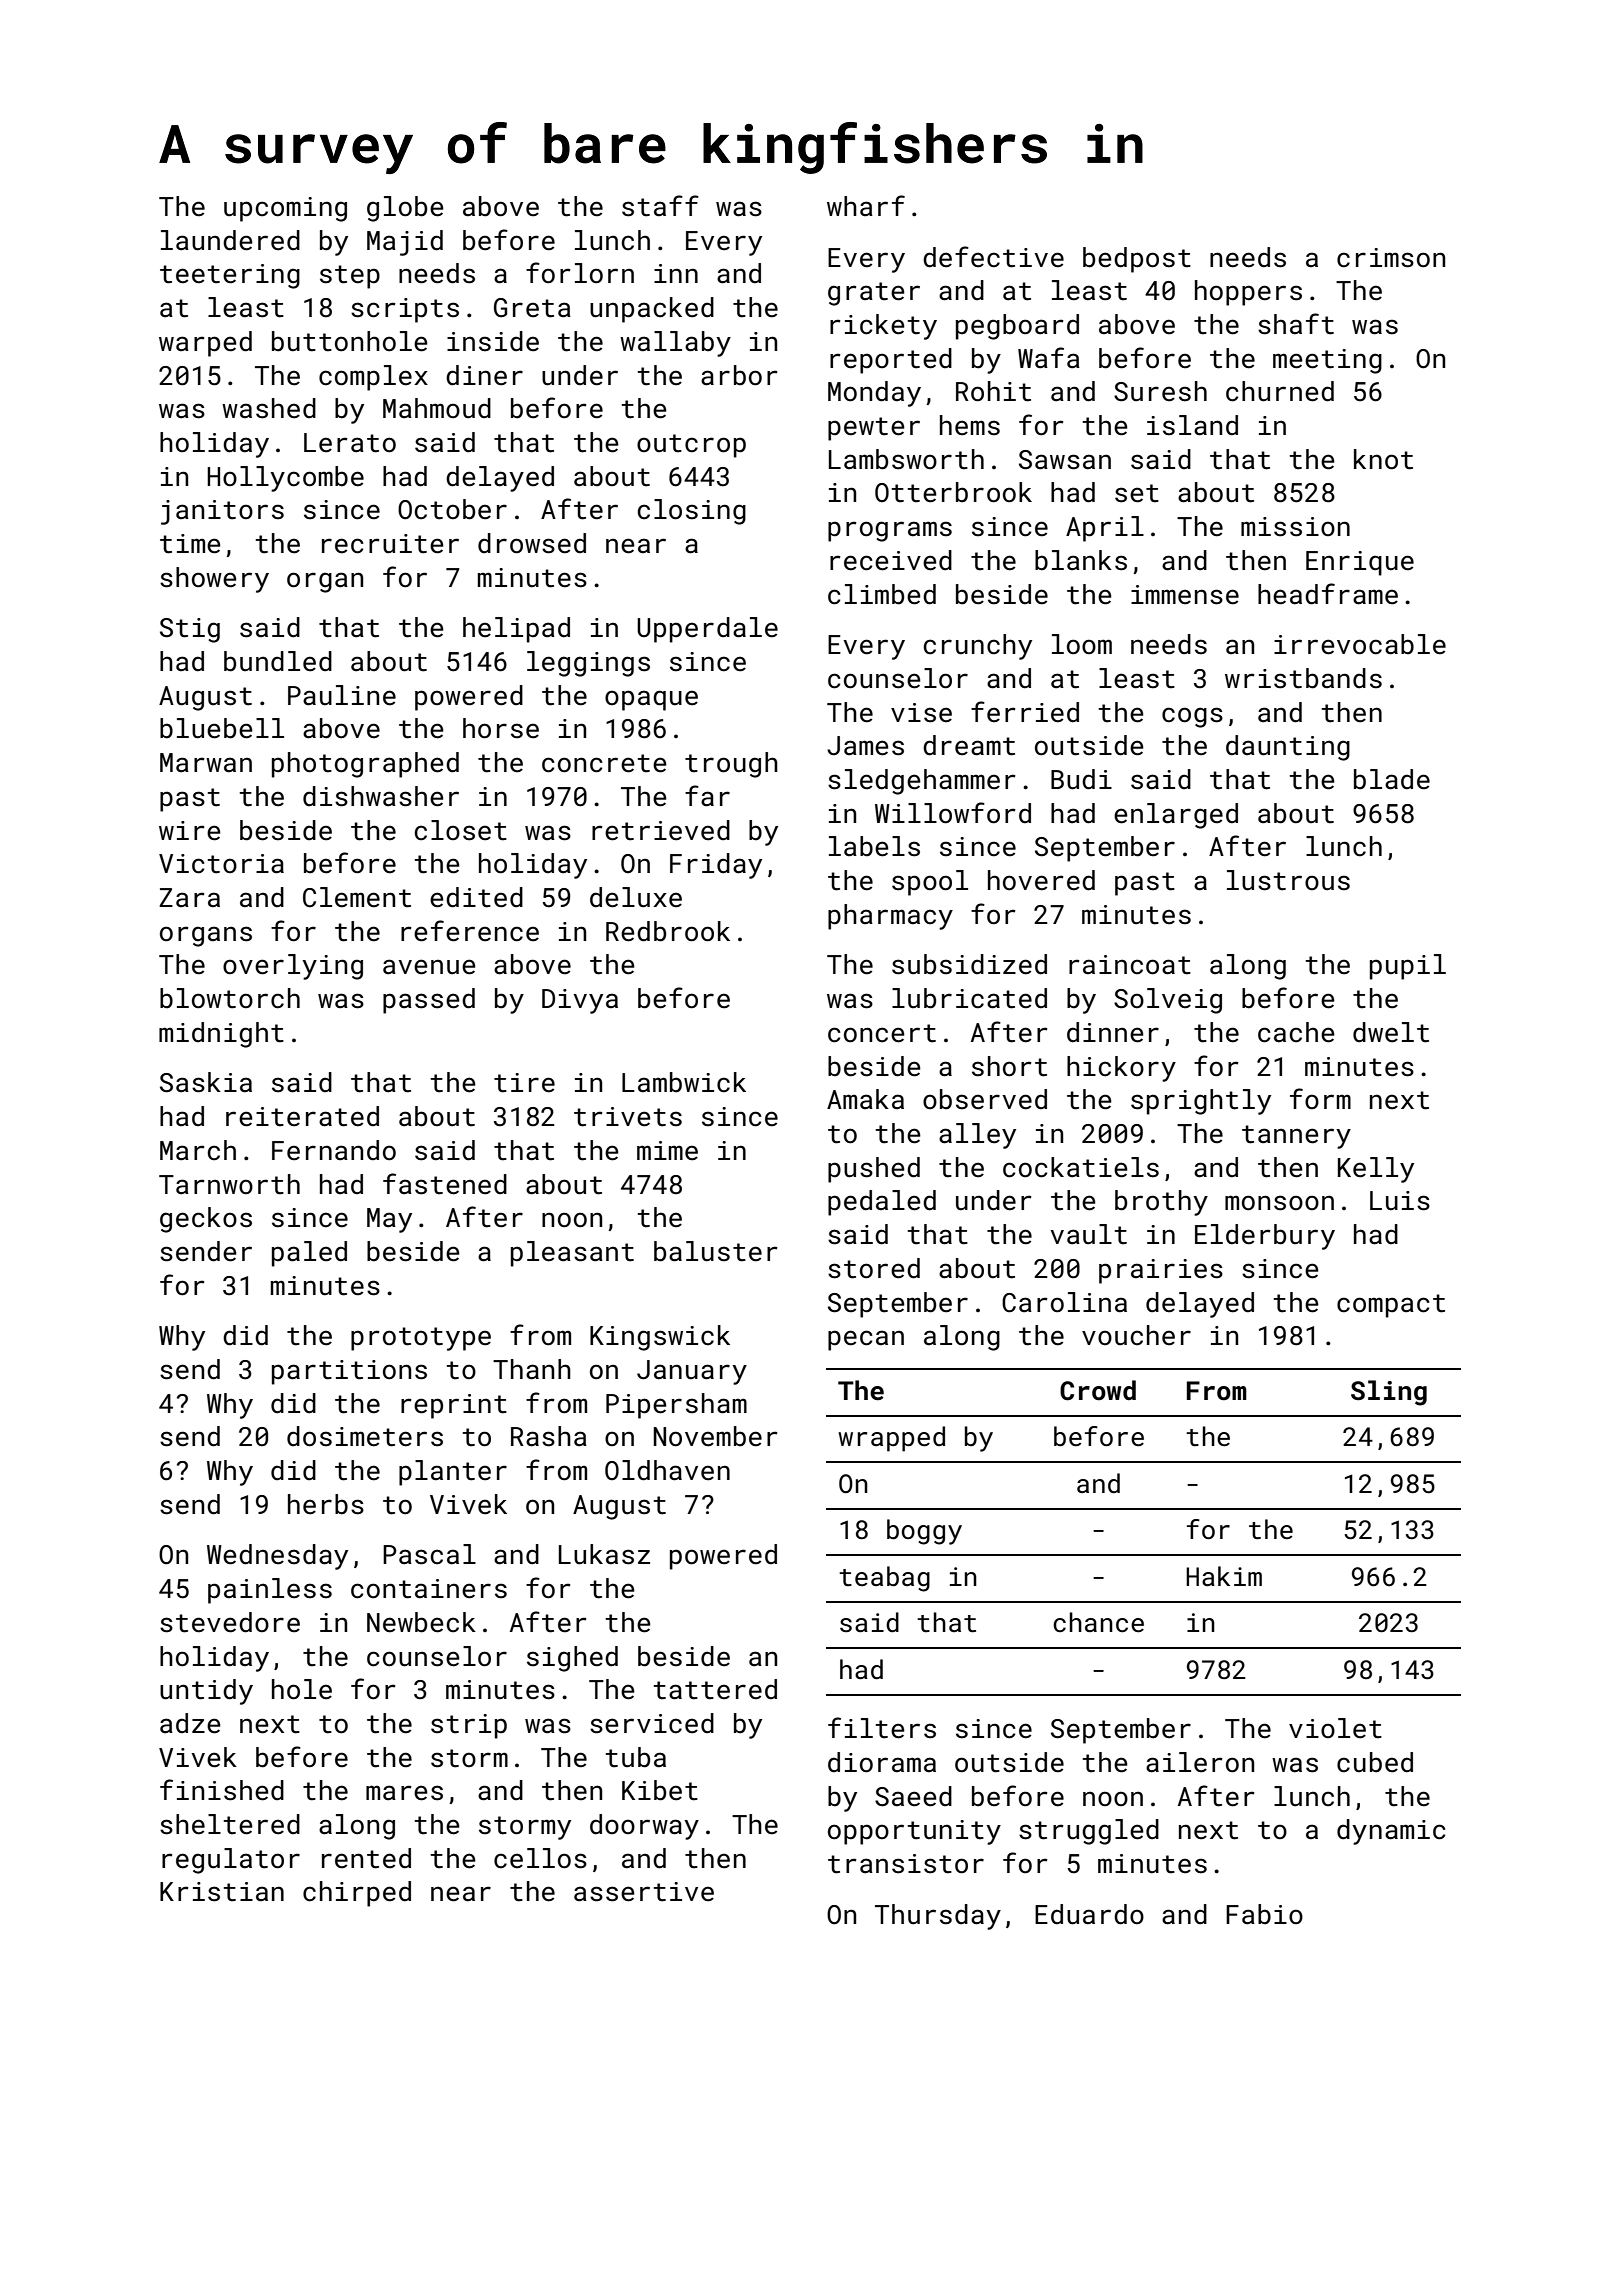 Image resolution: width=1620 pixels, height=2292 pixels. Describe the element at coordinates (660, 1790) in the screenshot. I see `Kibet` at that location.
